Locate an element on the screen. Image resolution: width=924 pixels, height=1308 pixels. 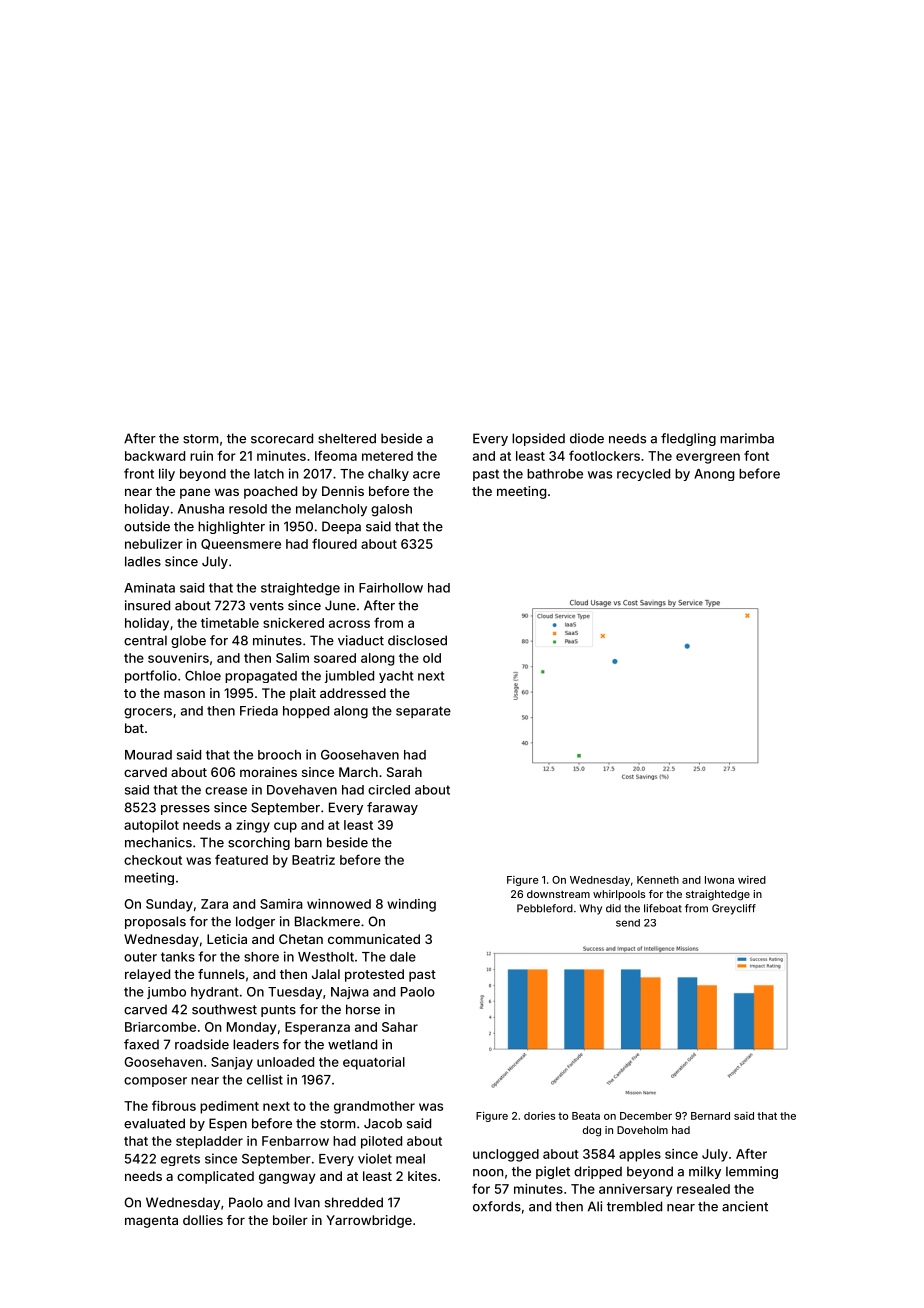
acre is located at coordinates (426, 475).
